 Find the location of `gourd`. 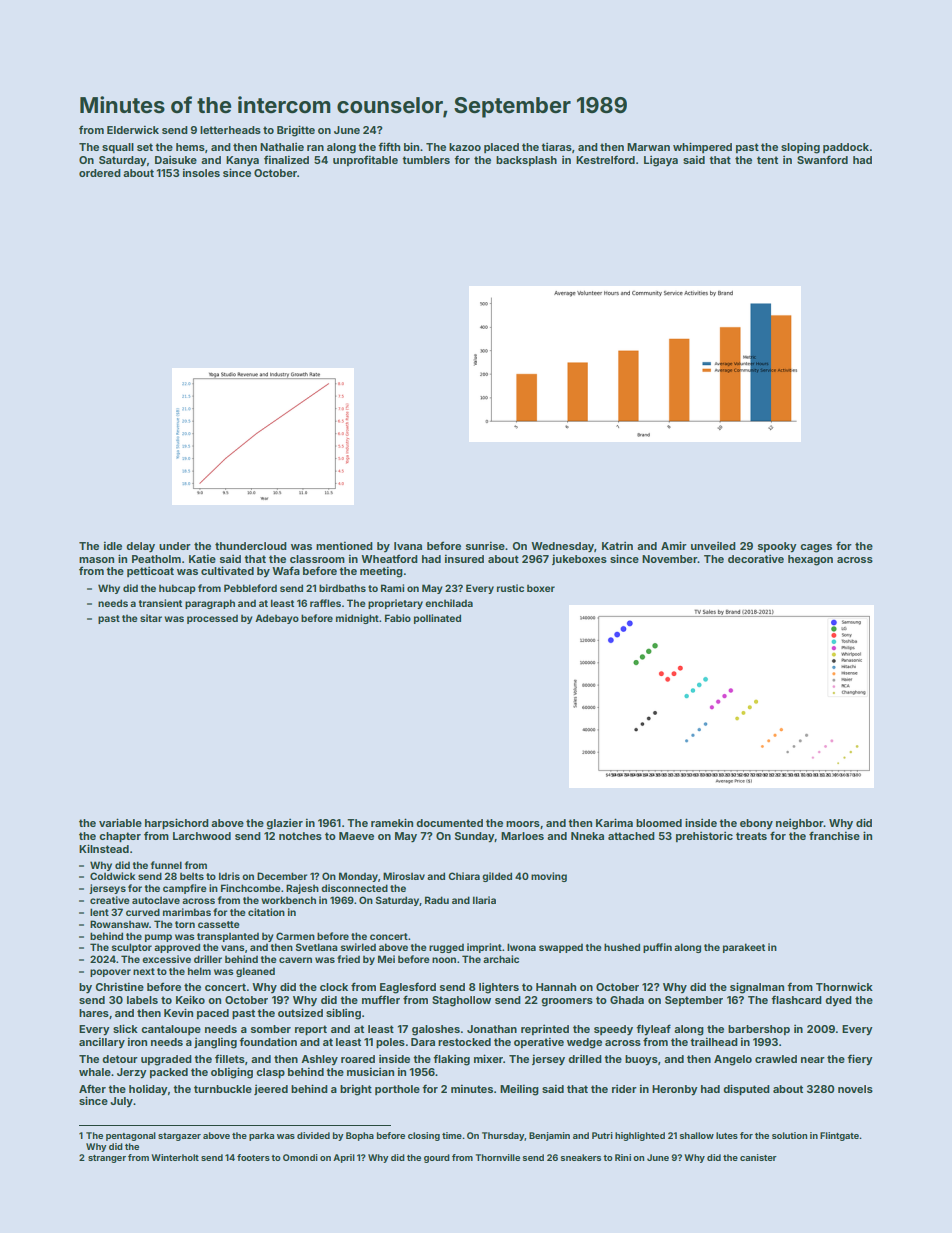

gourd is located at coordinates (437, 1158).
